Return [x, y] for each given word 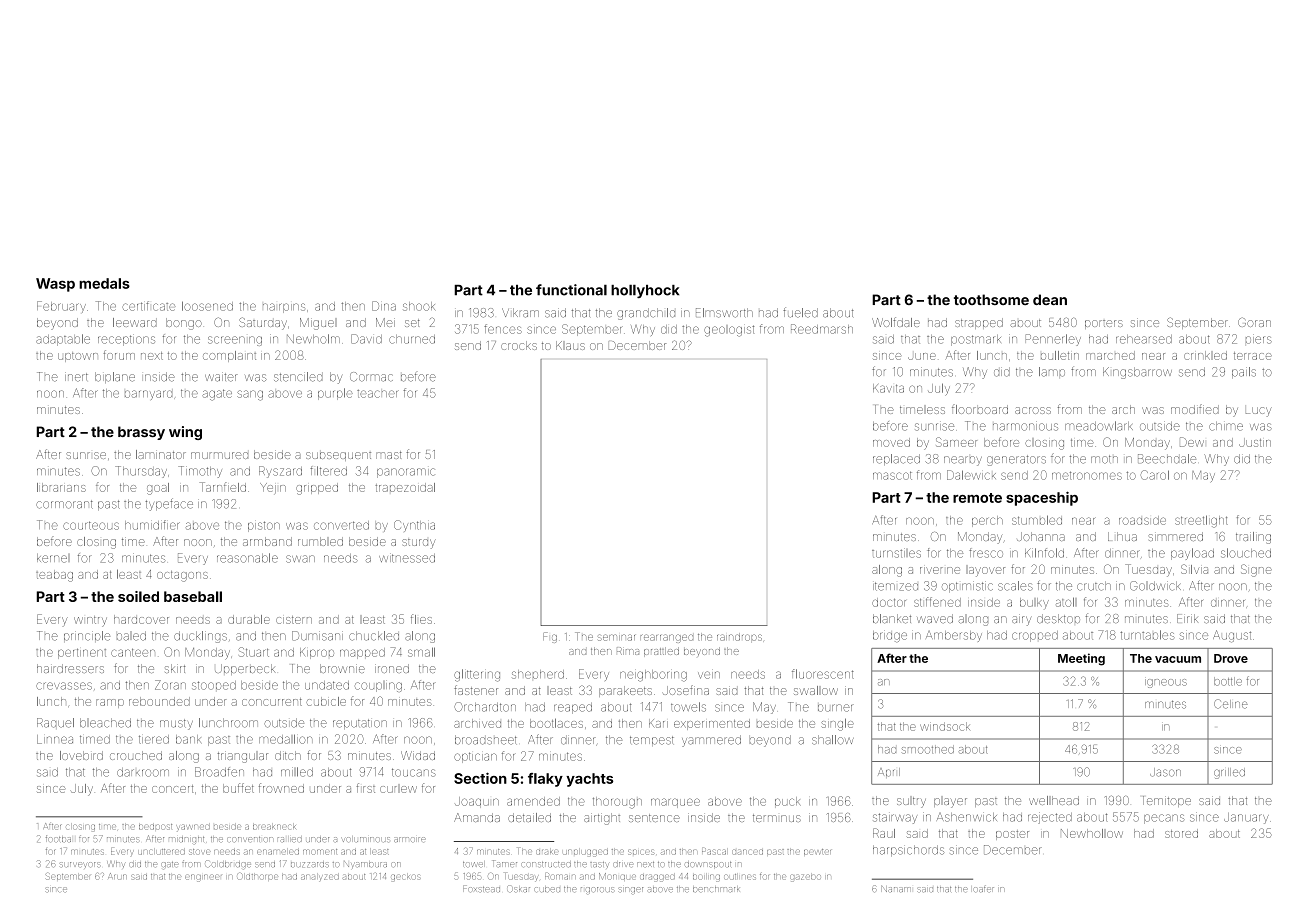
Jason [1165, 772]
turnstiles [896, 553]
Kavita [888, 388]
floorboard [980, 409]
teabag [54, 576]
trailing [1253, 538]
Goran [1254, 322]
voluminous [366, 839]
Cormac [371, 377]
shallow [833, 740]
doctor [889, 602]
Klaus [570, 345]
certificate [148, 306]
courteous [91, 525]
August [1232, 636]
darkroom [143, 772]
